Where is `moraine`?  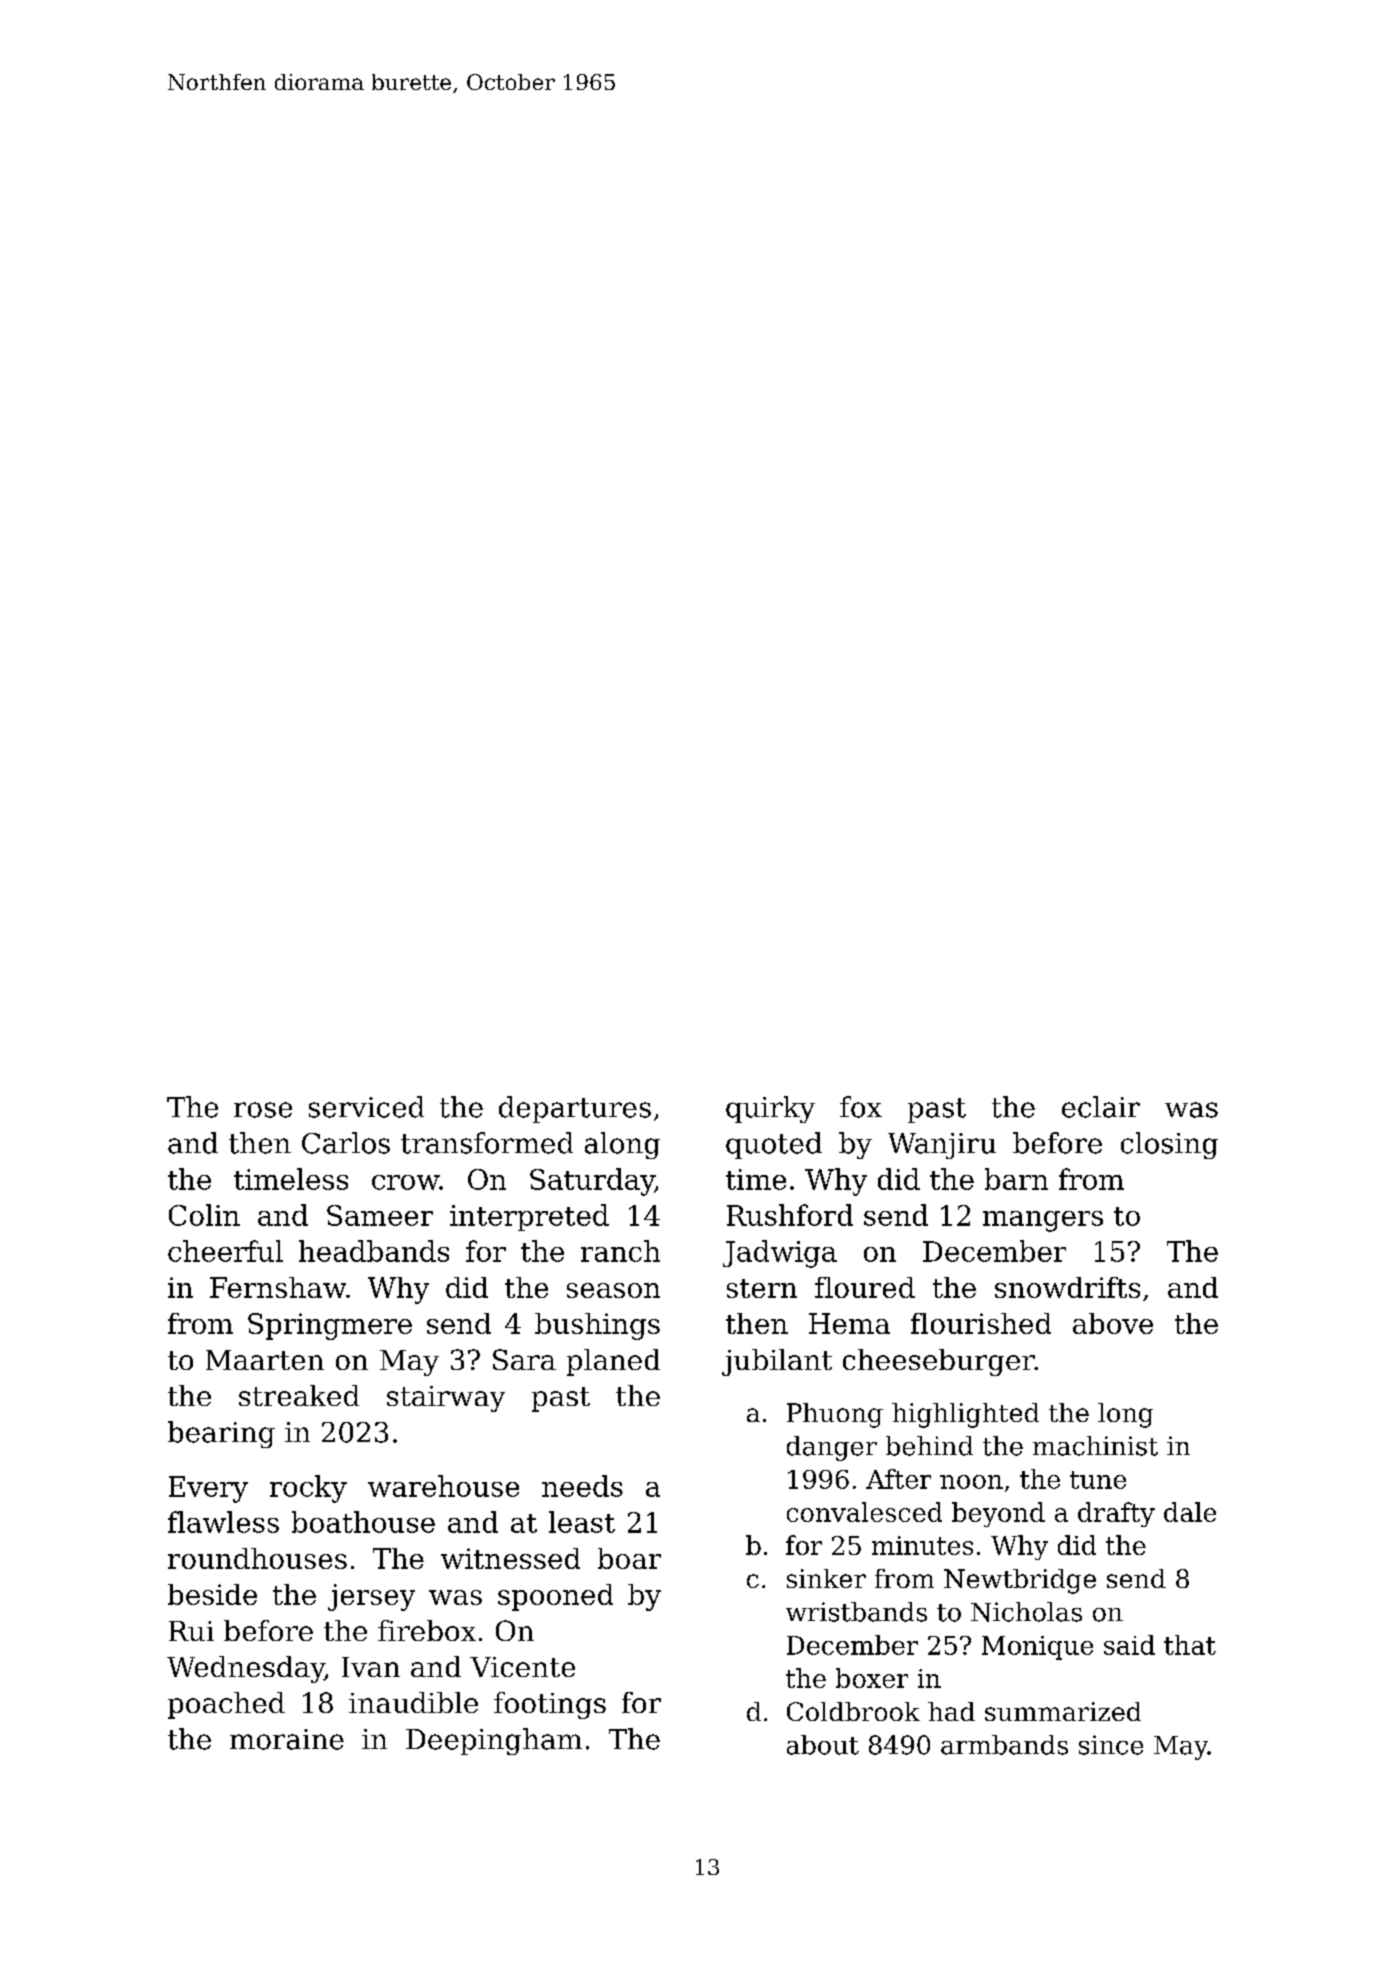
moraine is located at coordinates (287, 1739).
